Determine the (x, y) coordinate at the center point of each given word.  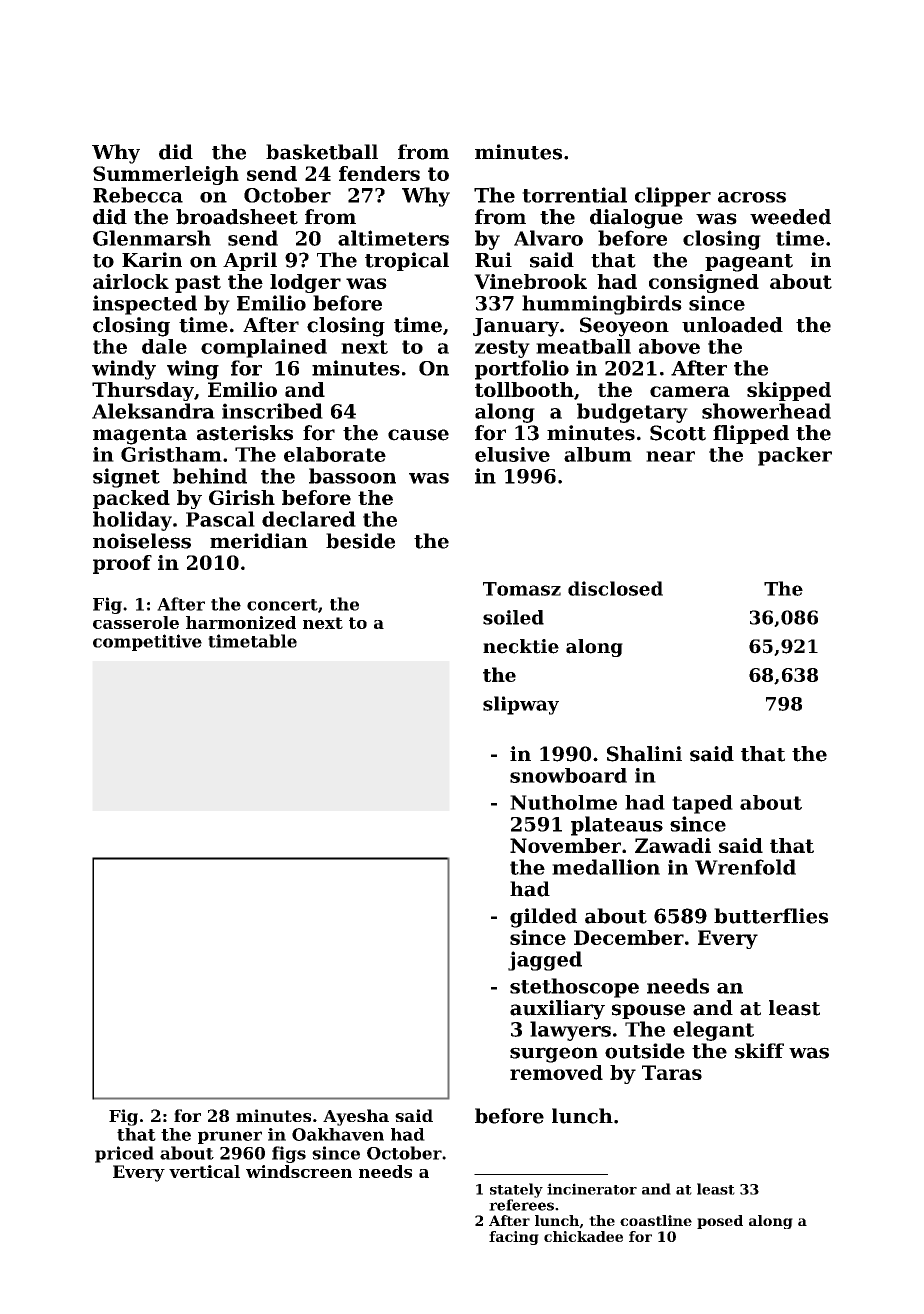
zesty (502, 349)
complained (264, 348)
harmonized (241, 622)
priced (124, 1154)
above (669, 346)
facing (514, 1238)
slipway (521, 705)
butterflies (771, 916)
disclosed (615, 588)
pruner (230, 1137)
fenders (379, 173)
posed (720, 1222)
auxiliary (557, 1010)
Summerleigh (166, 175)
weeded (790, 217)
